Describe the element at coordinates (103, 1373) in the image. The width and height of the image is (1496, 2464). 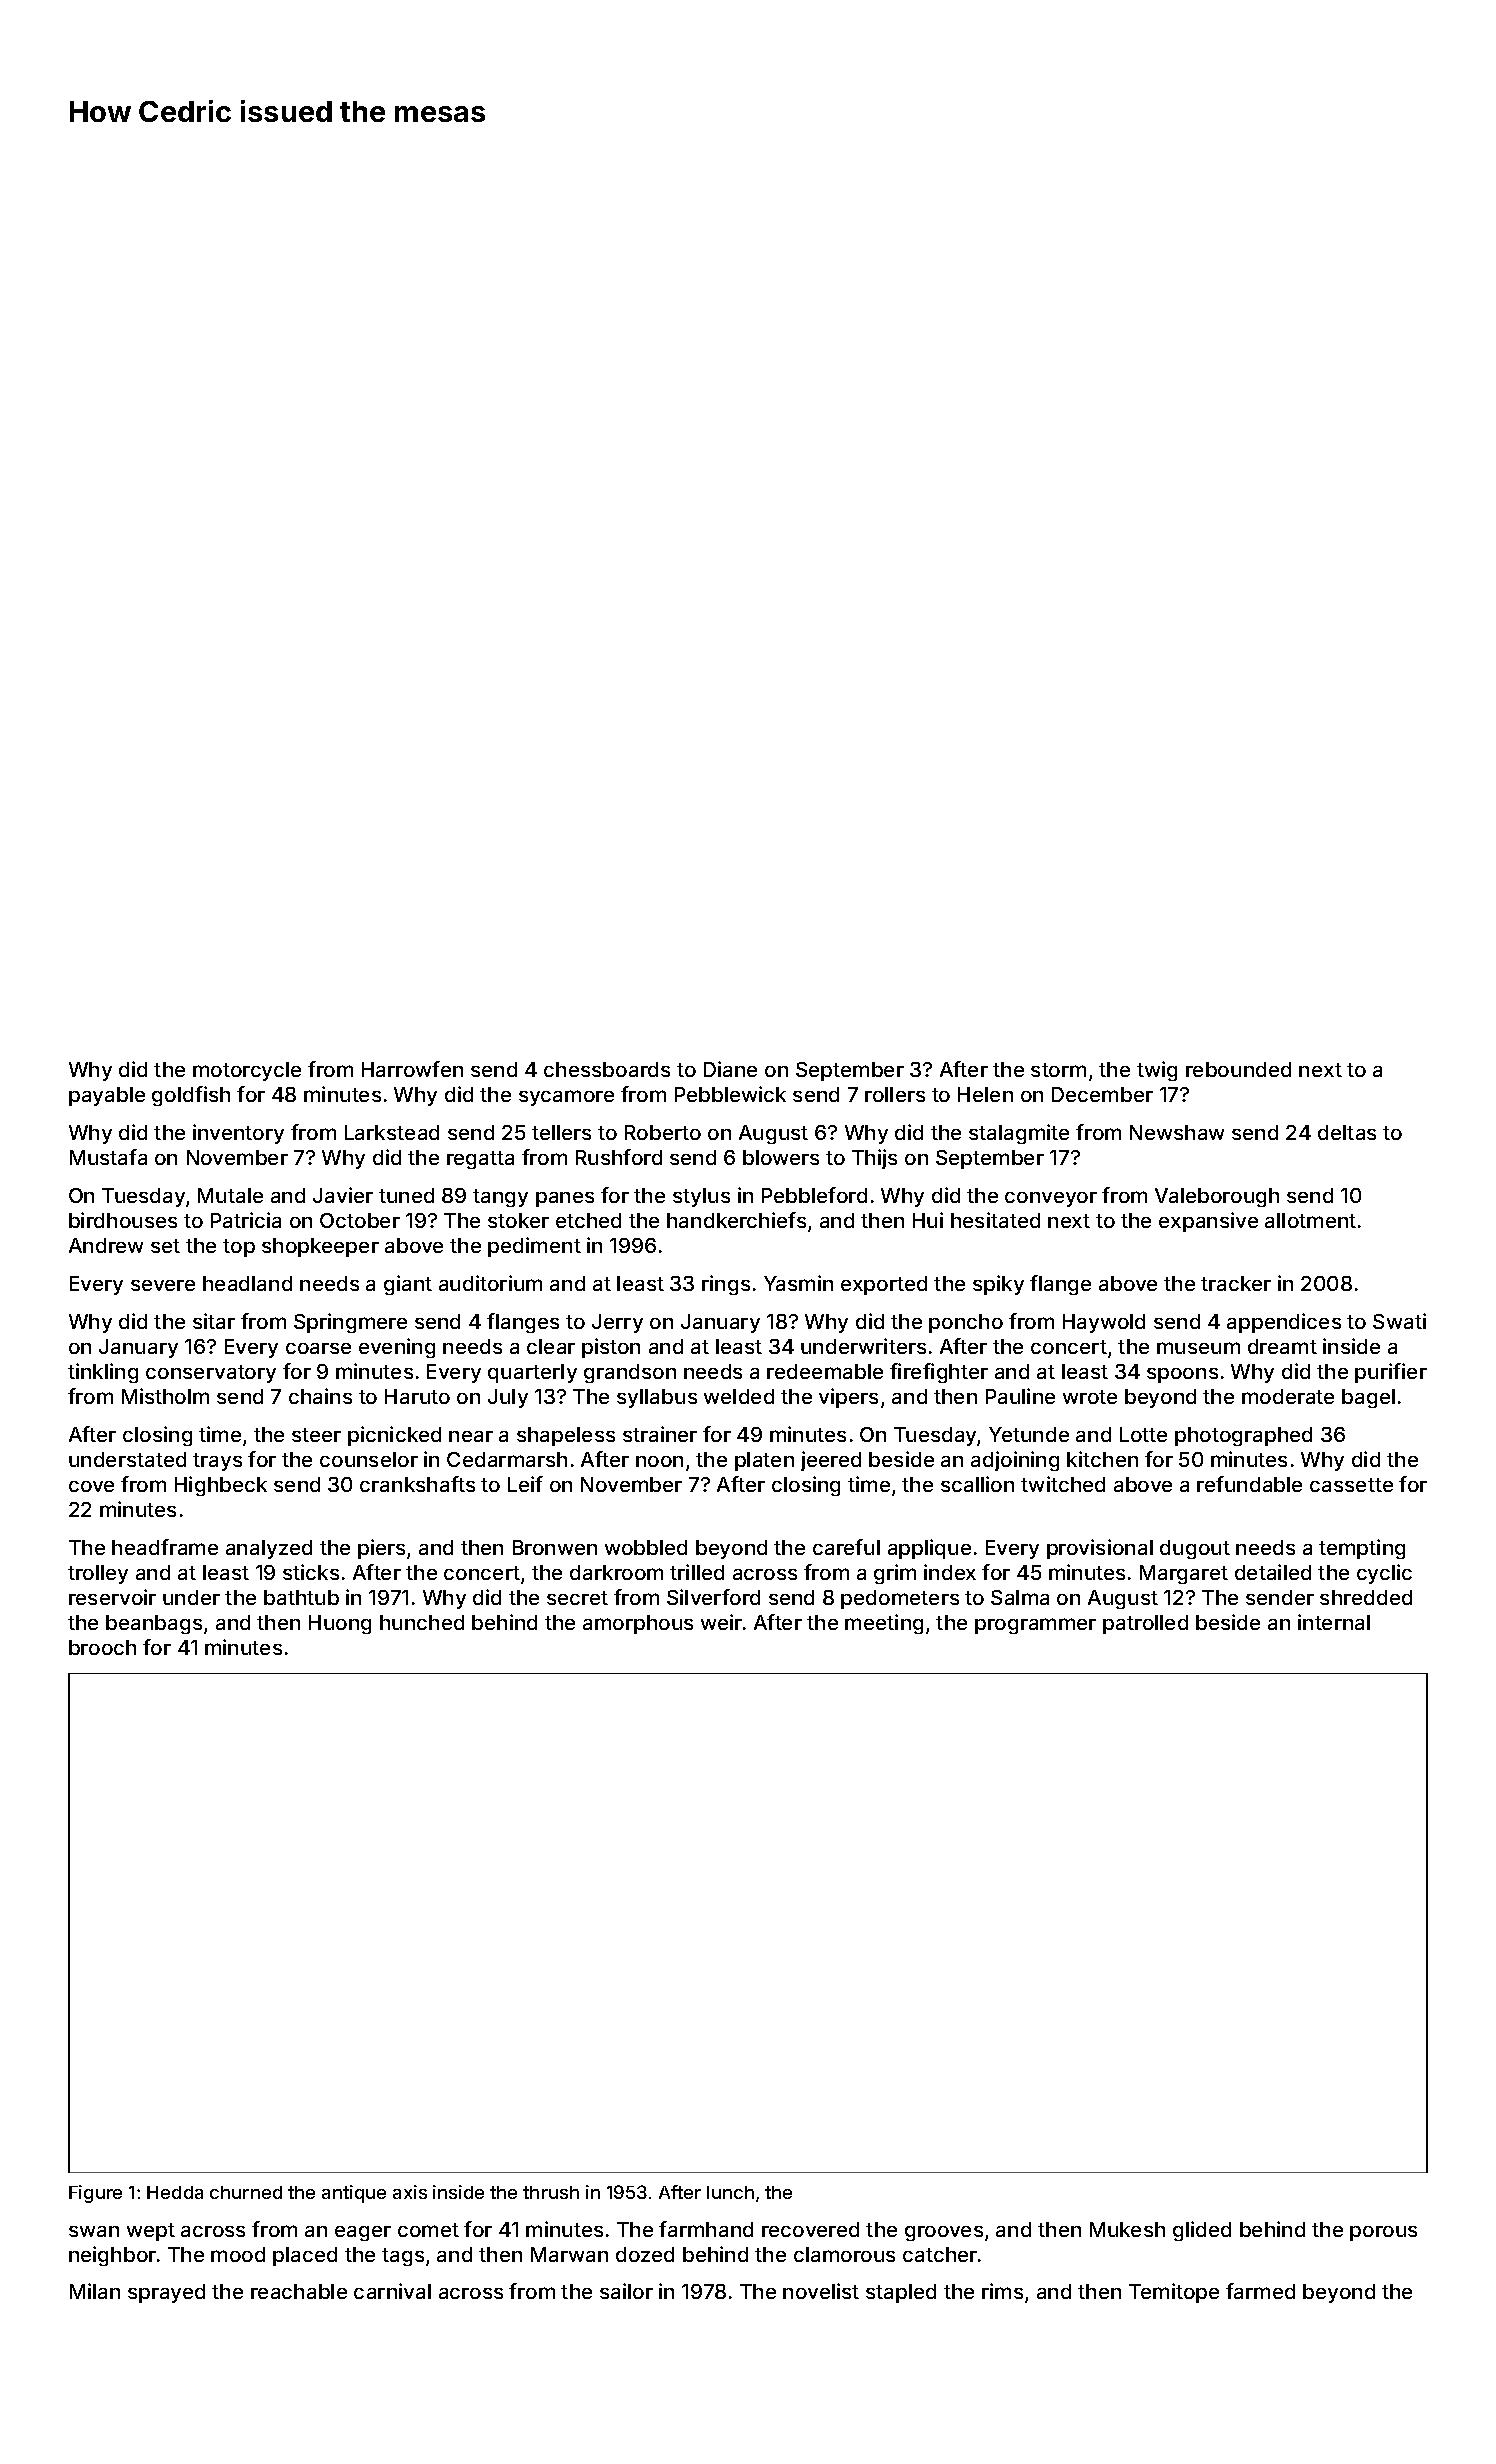
I see `tinkling` at that location.
